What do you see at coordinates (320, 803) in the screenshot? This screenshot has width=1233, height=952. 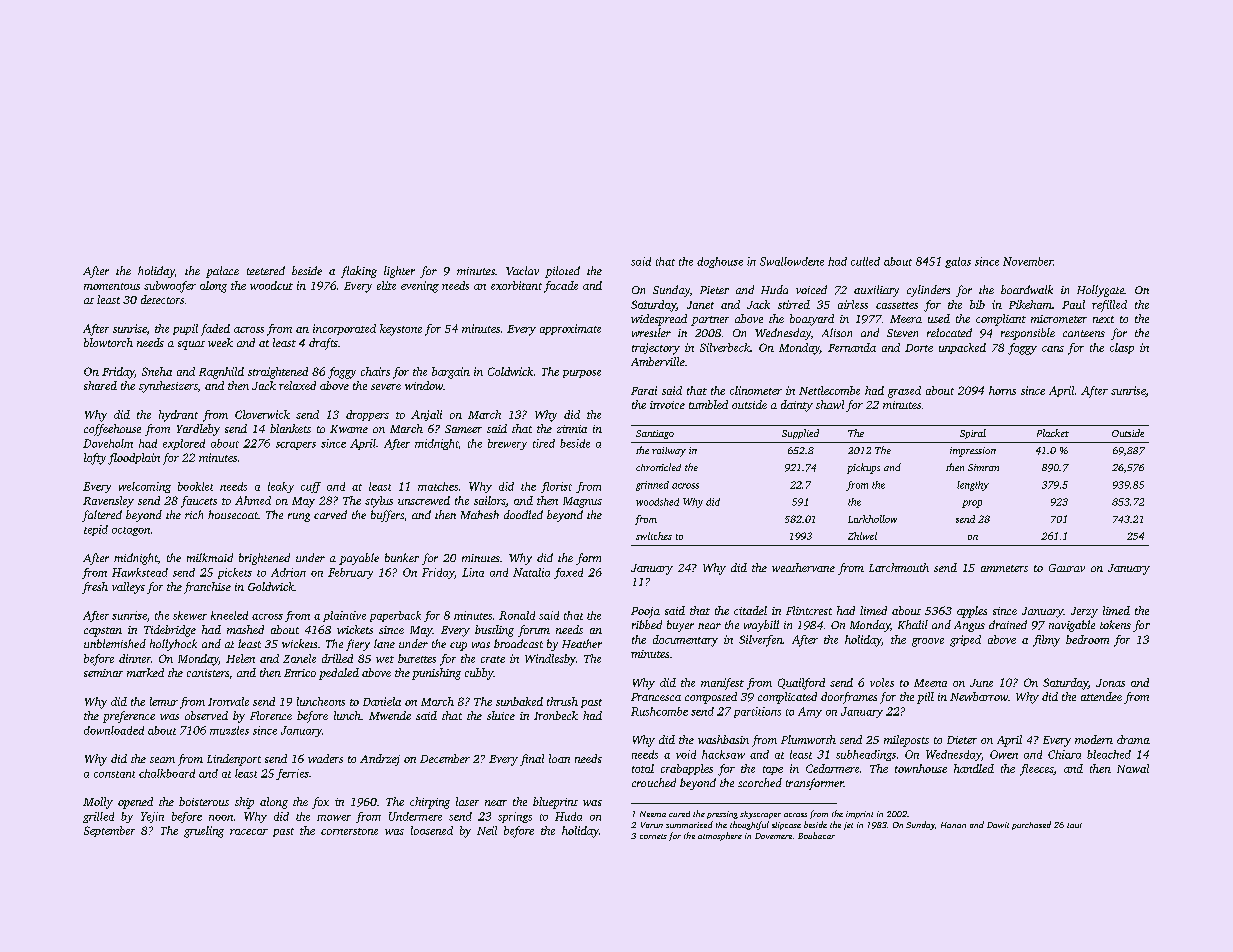 I see `fox` at bounding box center [320, 803].
